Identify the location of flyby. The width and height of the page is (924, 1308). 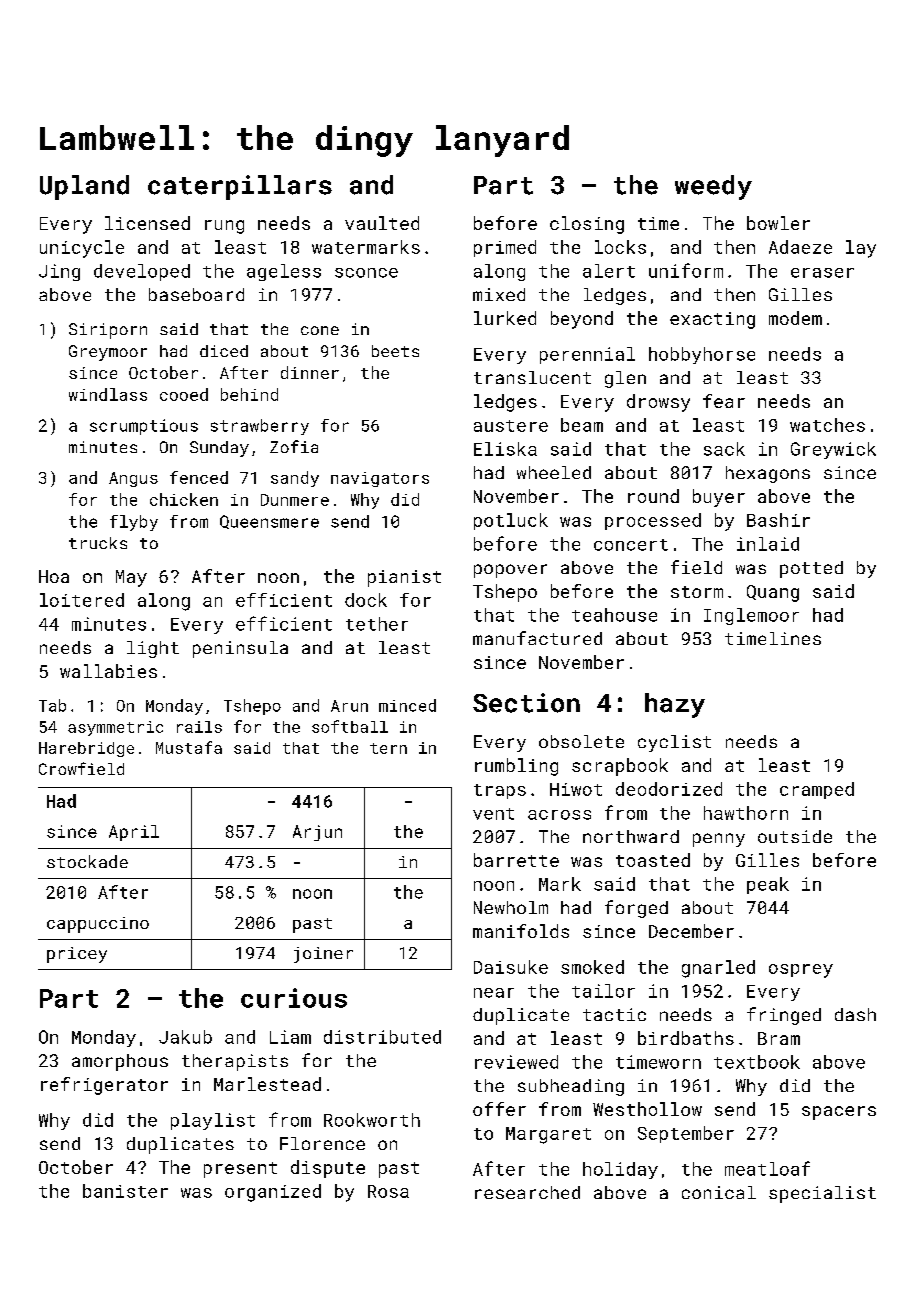
(134, 523).
